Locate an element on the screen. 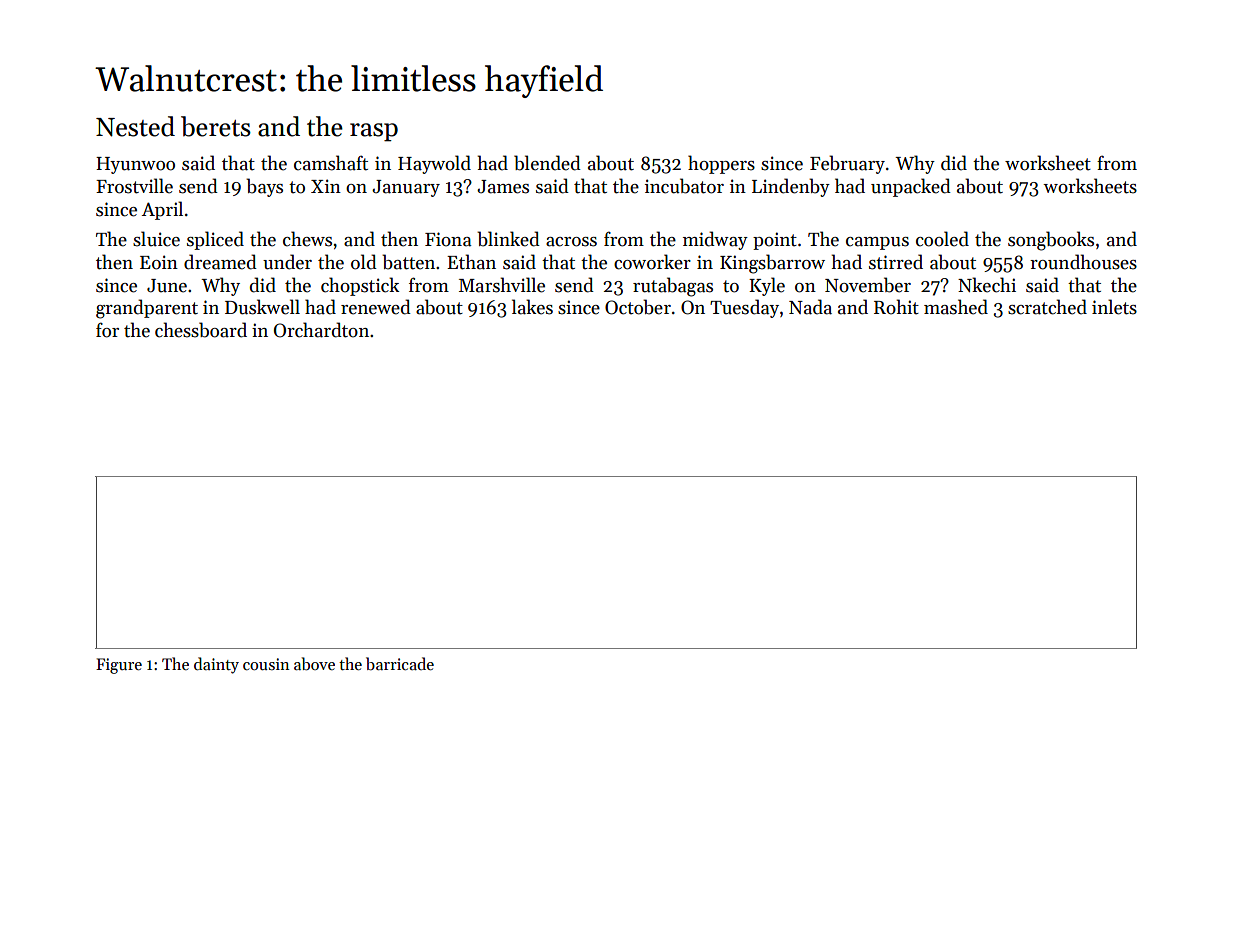 The image size is (1233, 952). roundhouses is located at coordinates (1083, 262).
